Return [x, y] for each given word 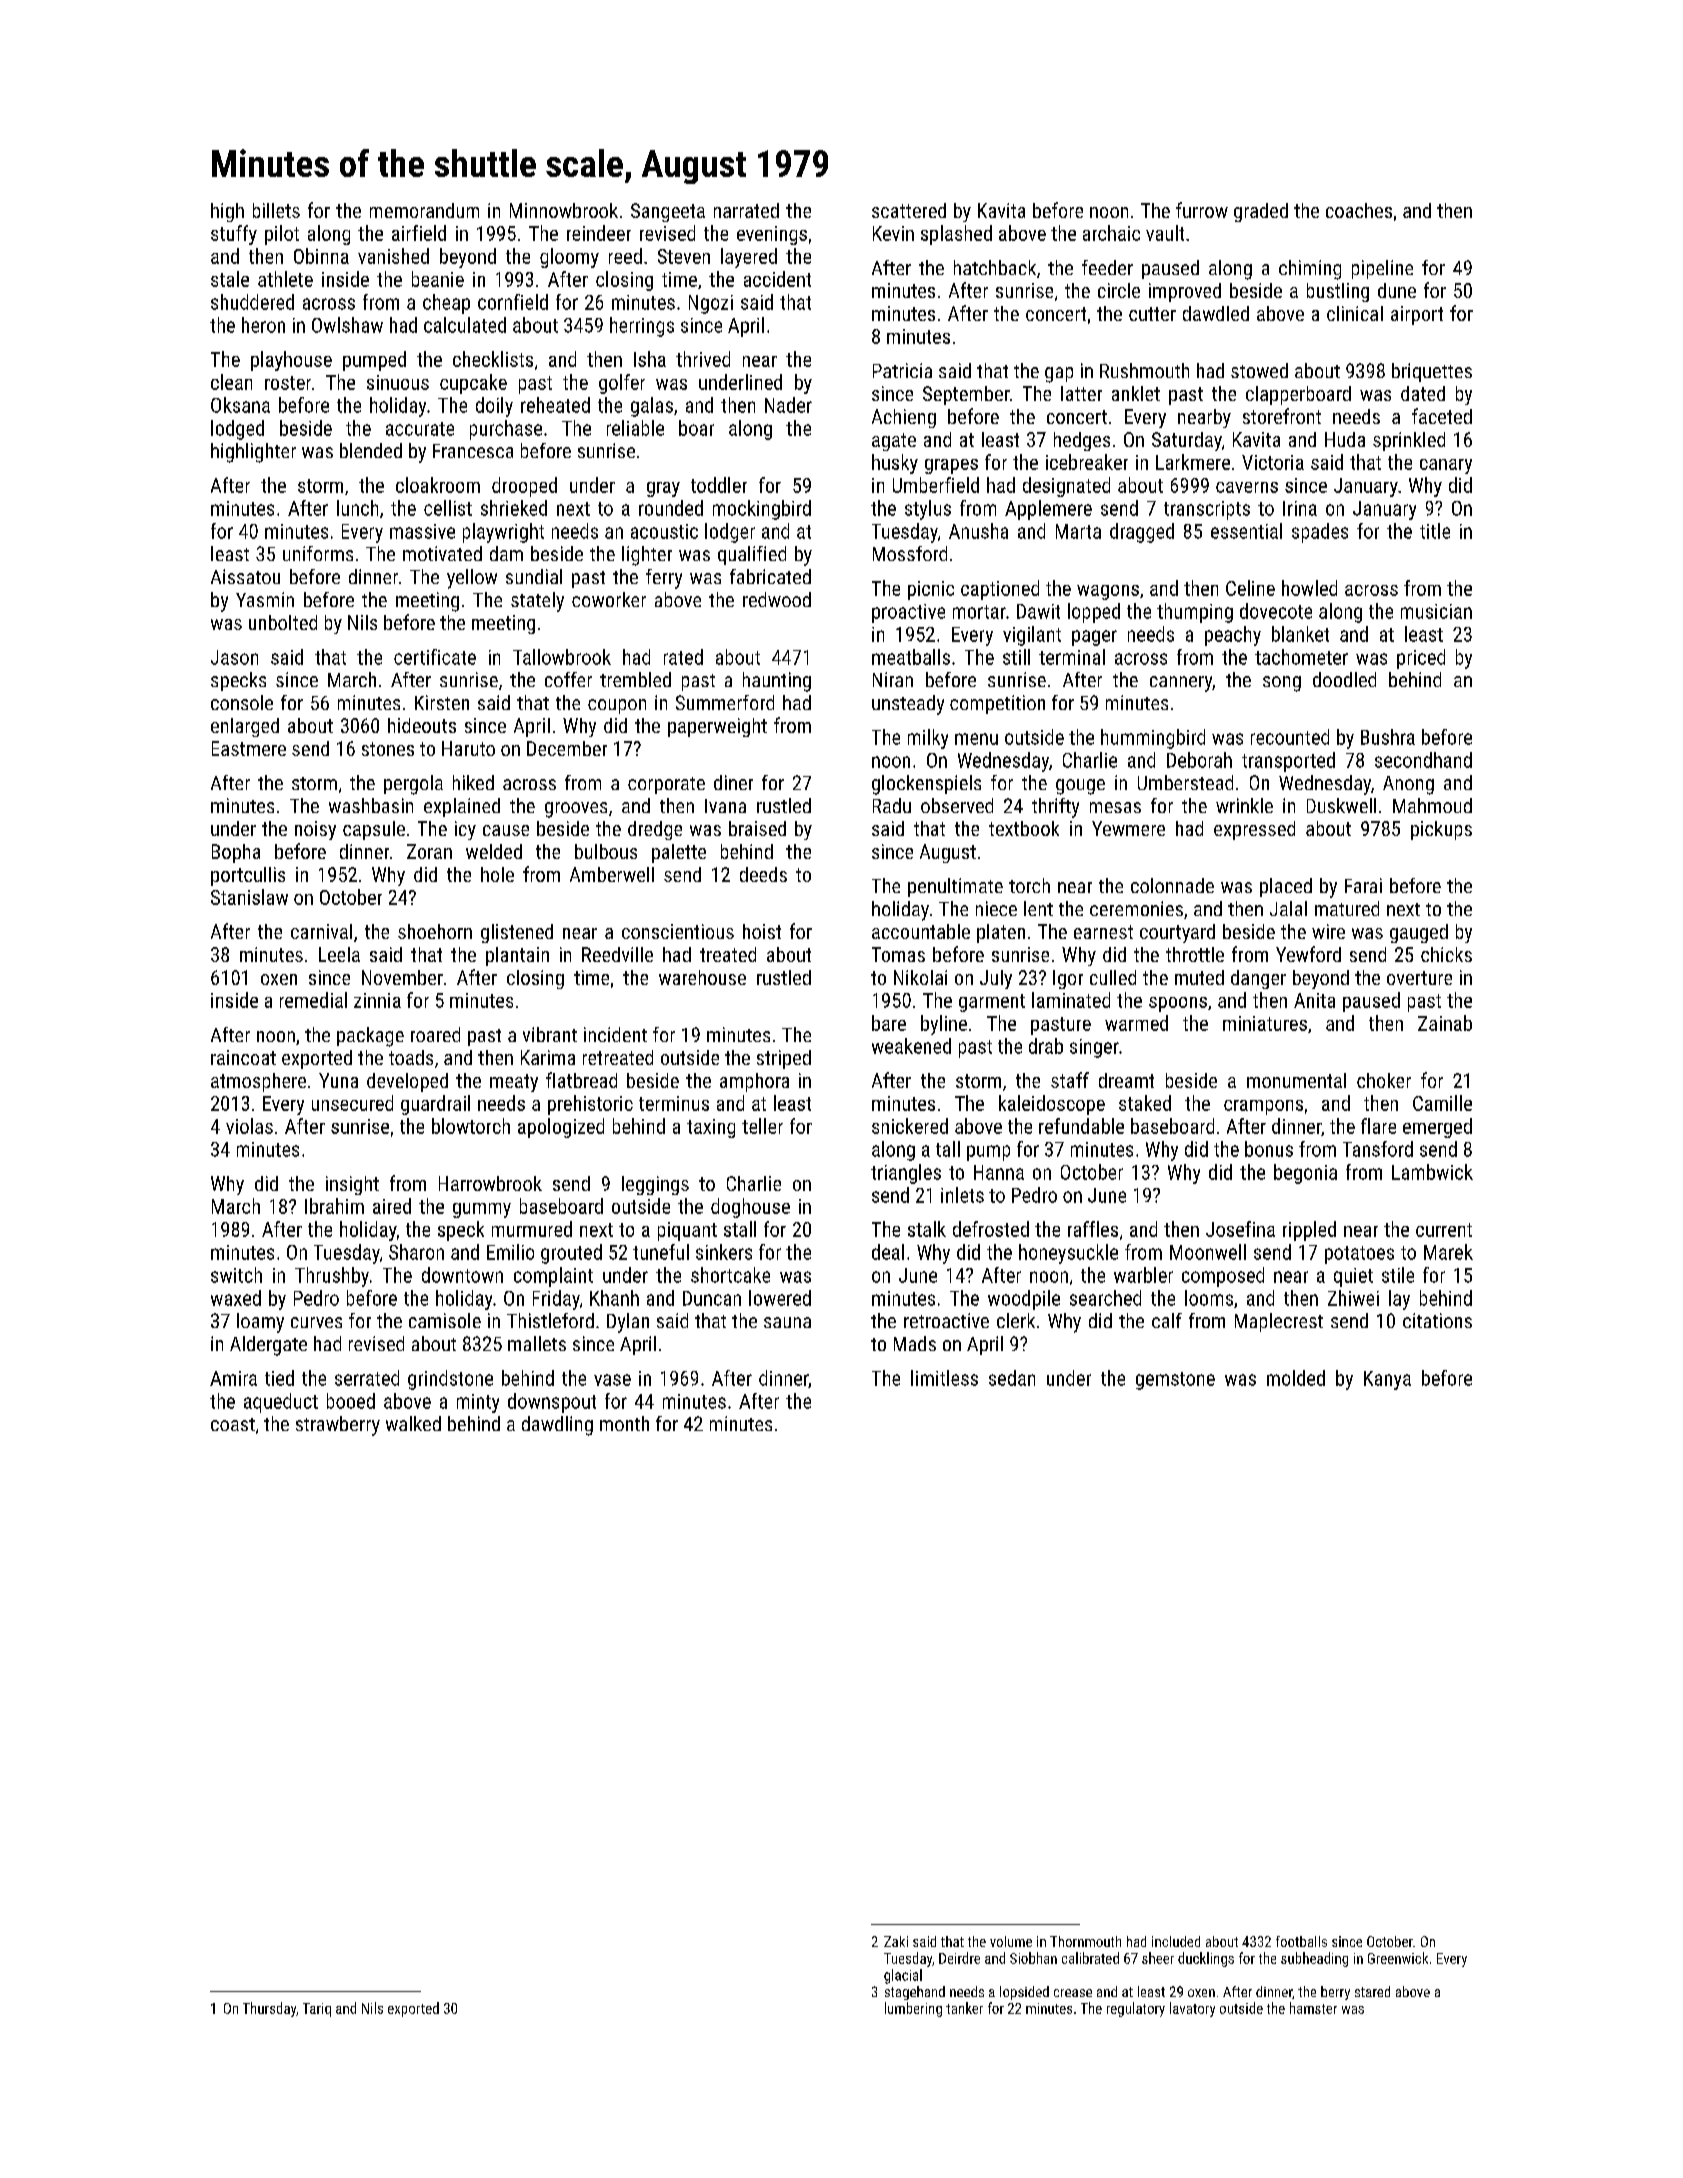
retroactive [946, 1320]
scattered [909, 210]
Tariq [317, 2010]
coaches [1359, 210]
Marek [1448, 1252]
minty [478, 1403]
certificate [435, 657]
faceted [1442, 416]
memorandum [424, 210]
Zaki [896, 1941]
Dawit [1038, 611]
